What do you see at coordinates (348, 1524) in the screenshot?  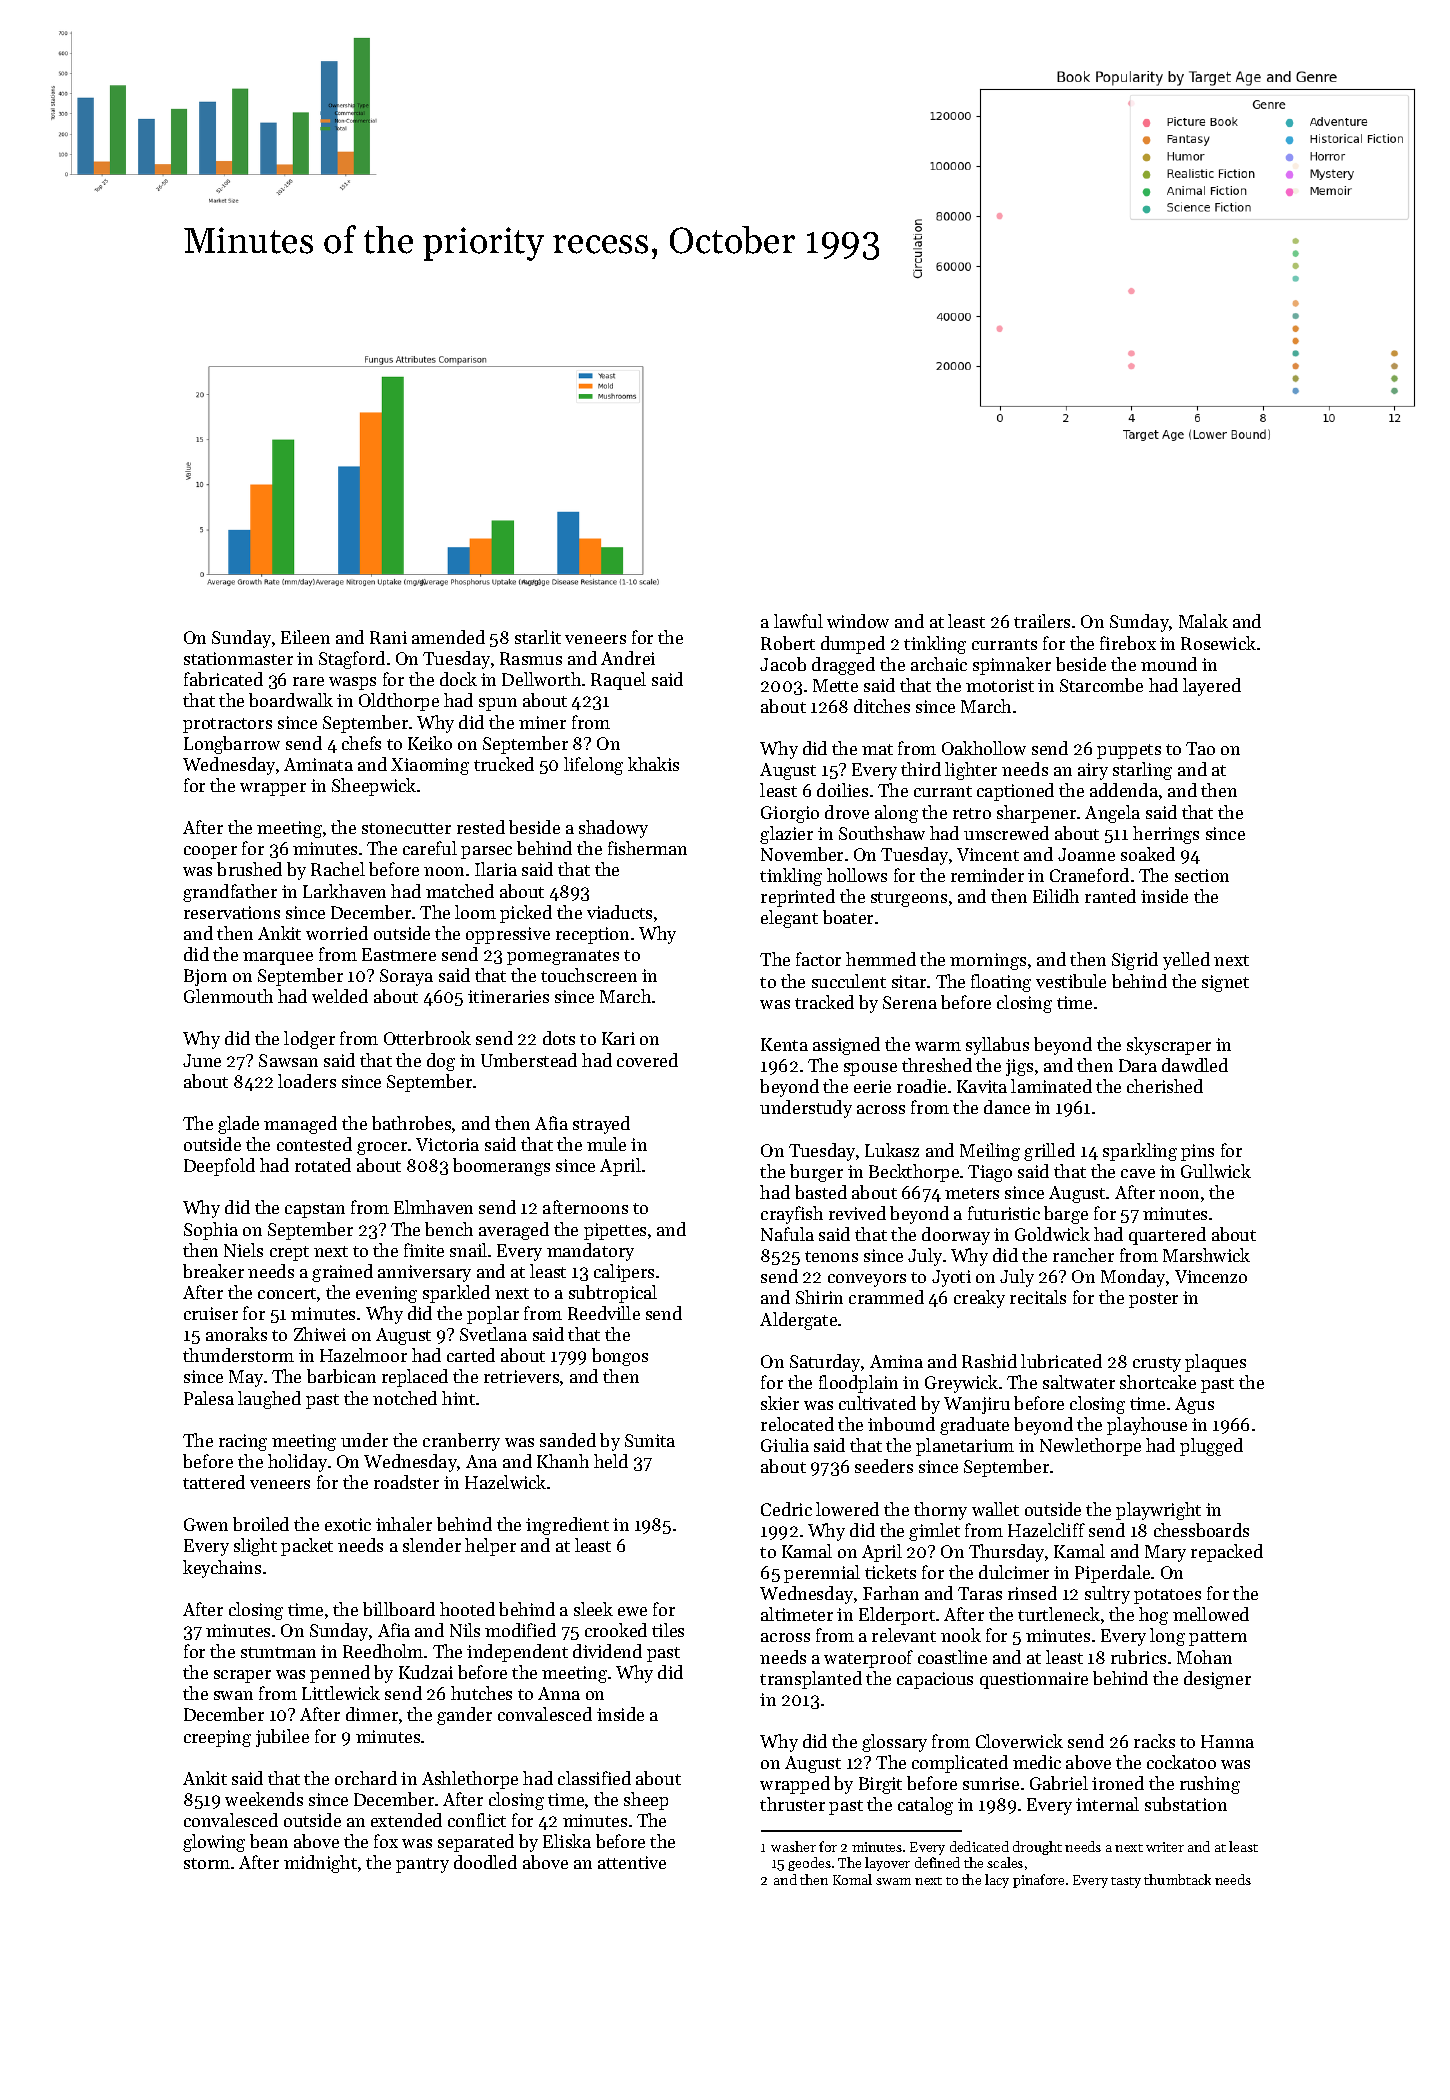 I see `exotic` at bounding box center [348, 1524].
